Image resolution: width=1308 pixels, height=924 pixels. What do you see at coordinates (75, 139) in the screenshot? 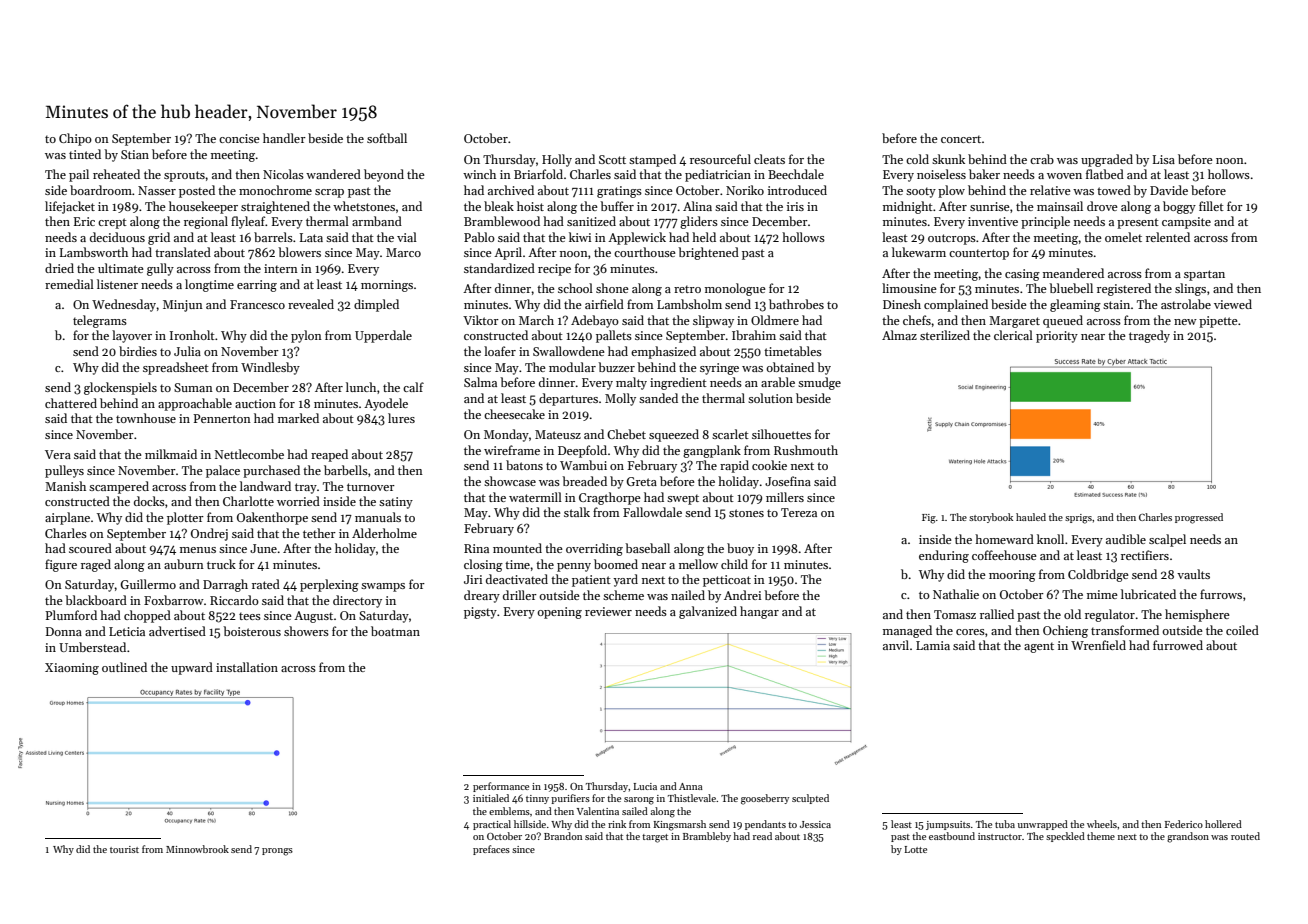
I see `Chipo` at bounding box center [75, 139].
